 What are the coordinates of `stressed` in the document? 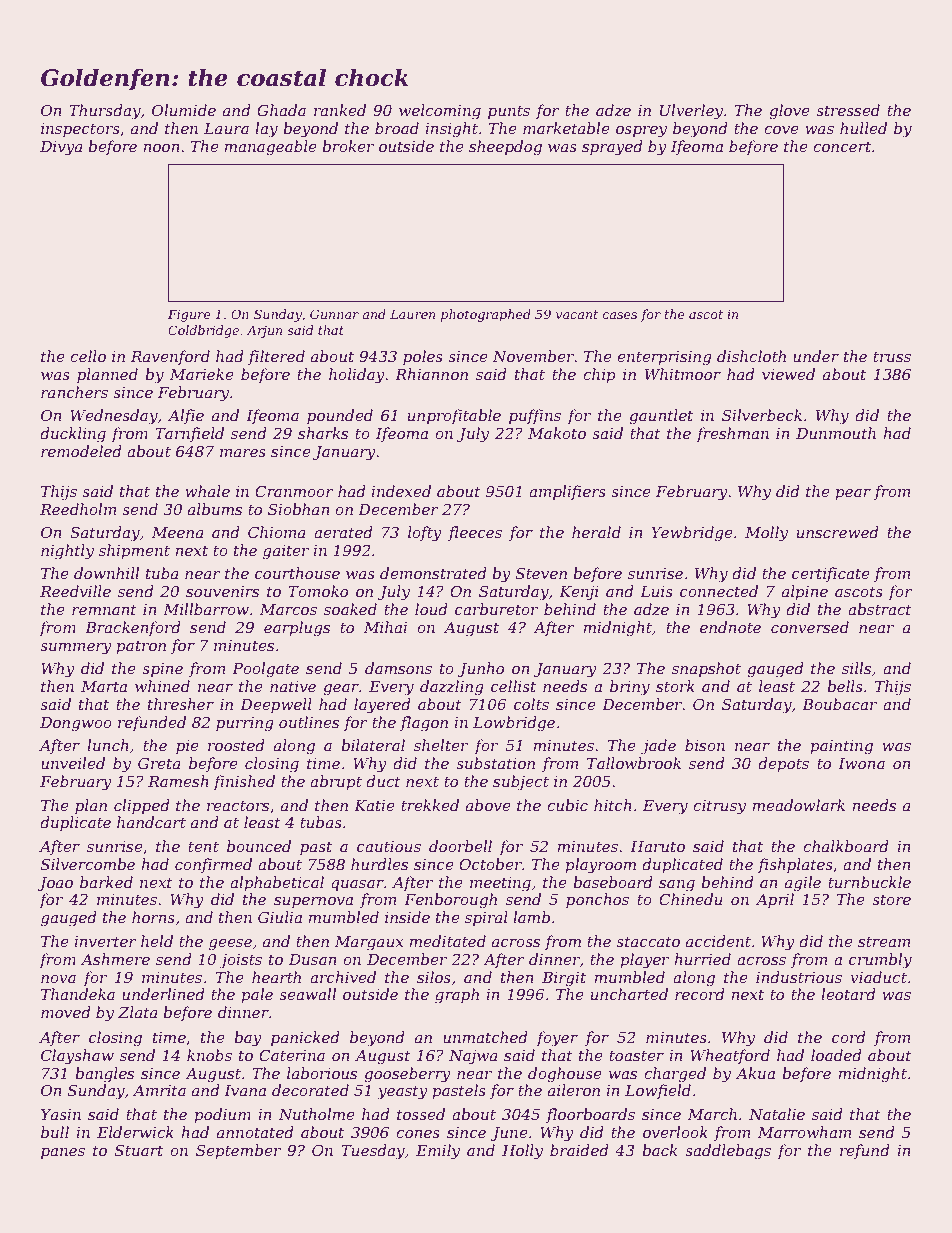 It's located at (848, 110).
